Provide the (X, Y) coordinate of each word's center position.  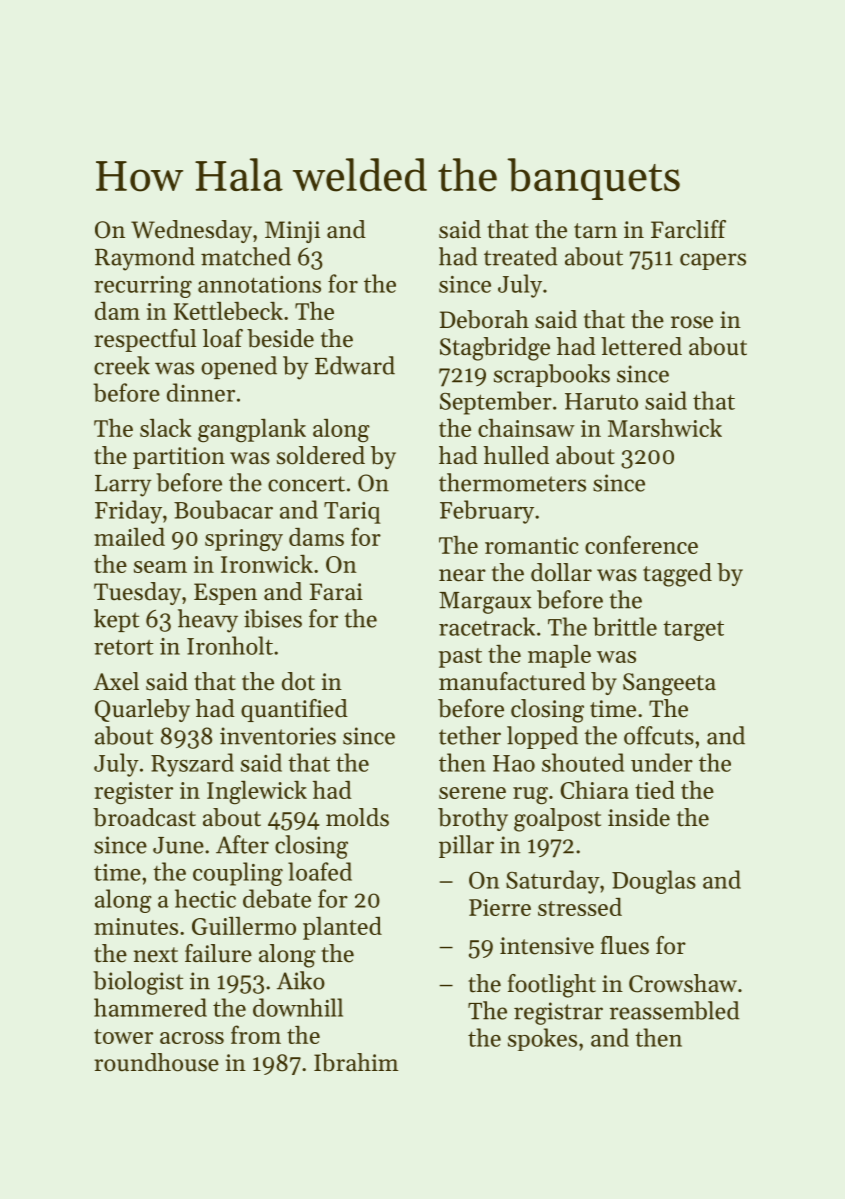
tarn (595, 231)
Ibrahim (356, 1062)
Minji (292, 232)
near (462, 575)
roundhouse (156, 1062)
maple (559, 656)
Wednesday (191, 231)
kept (116, 620)
